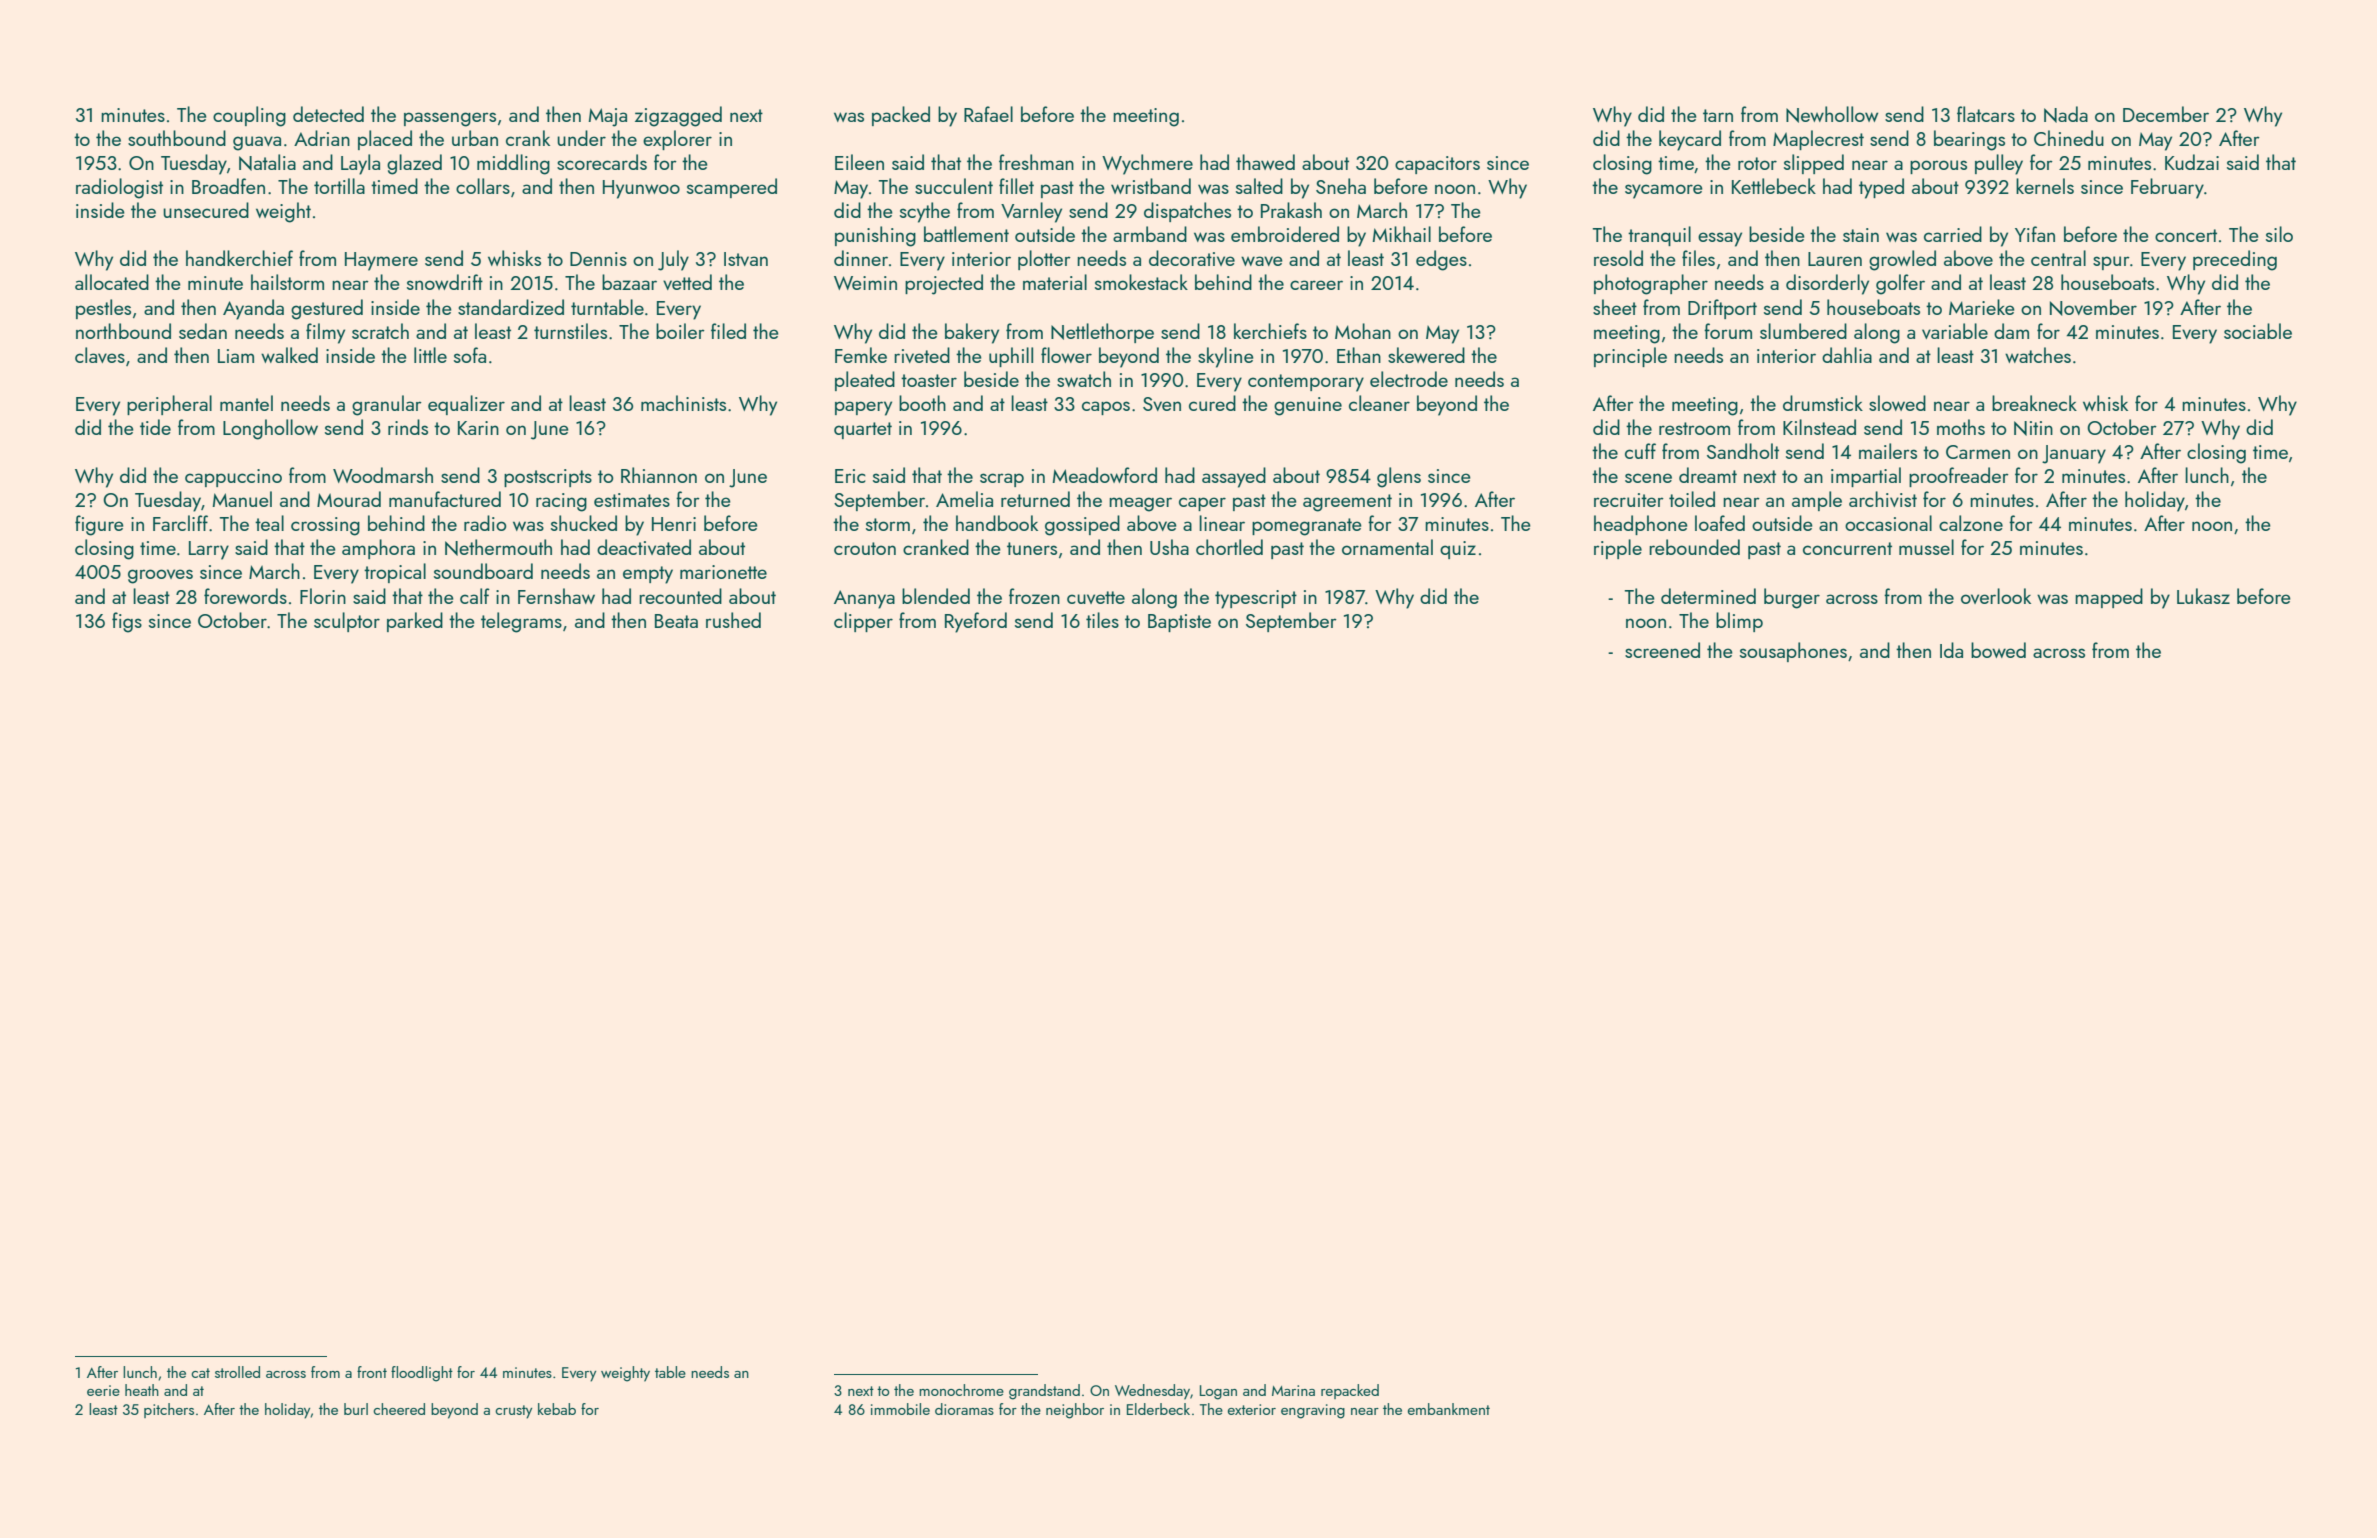 This screenshot has width=2377, height=1538. What do you see at coordinates (2203, 596) in the screenshot?
I see `Lukasz` at bounding box center [2203, 596].
